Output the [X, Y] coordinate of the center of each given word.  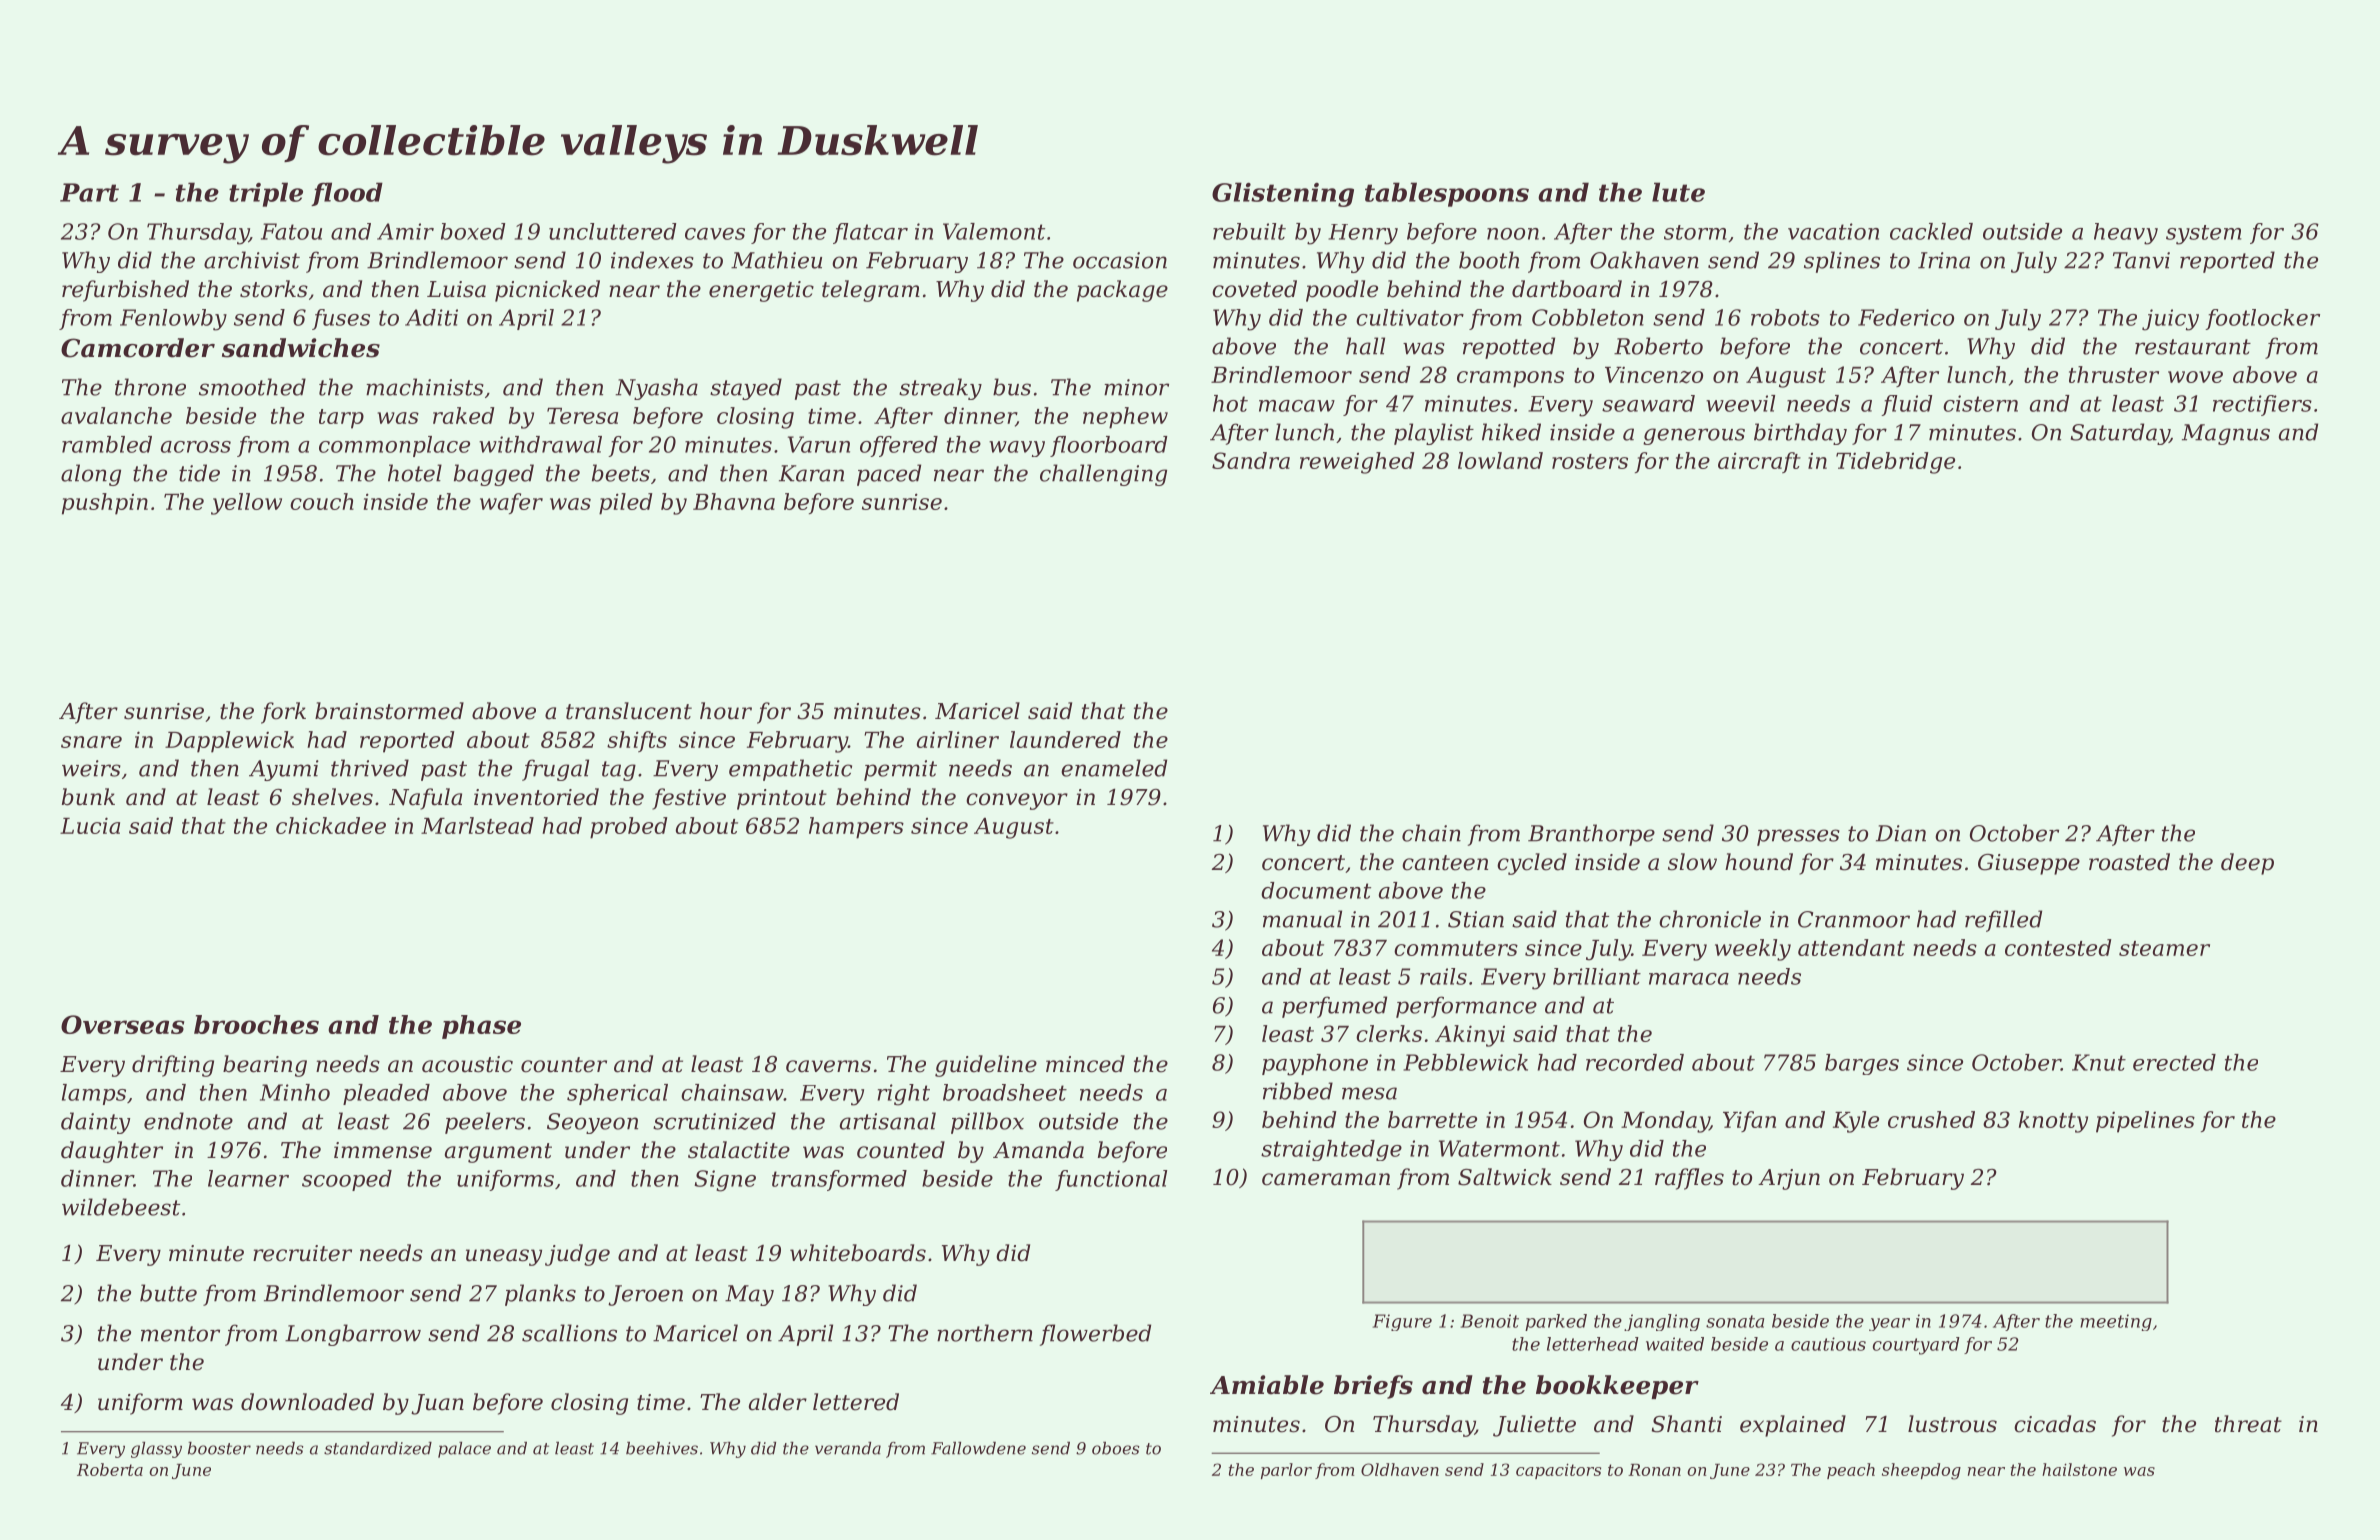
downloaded [307, 1402]
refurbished [125, 291]
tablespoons [1447, 194]
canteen [1445, 863]
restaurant [2193, 347]
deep [2247, 864]
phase [481, 1027]
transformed [839, 1180]
